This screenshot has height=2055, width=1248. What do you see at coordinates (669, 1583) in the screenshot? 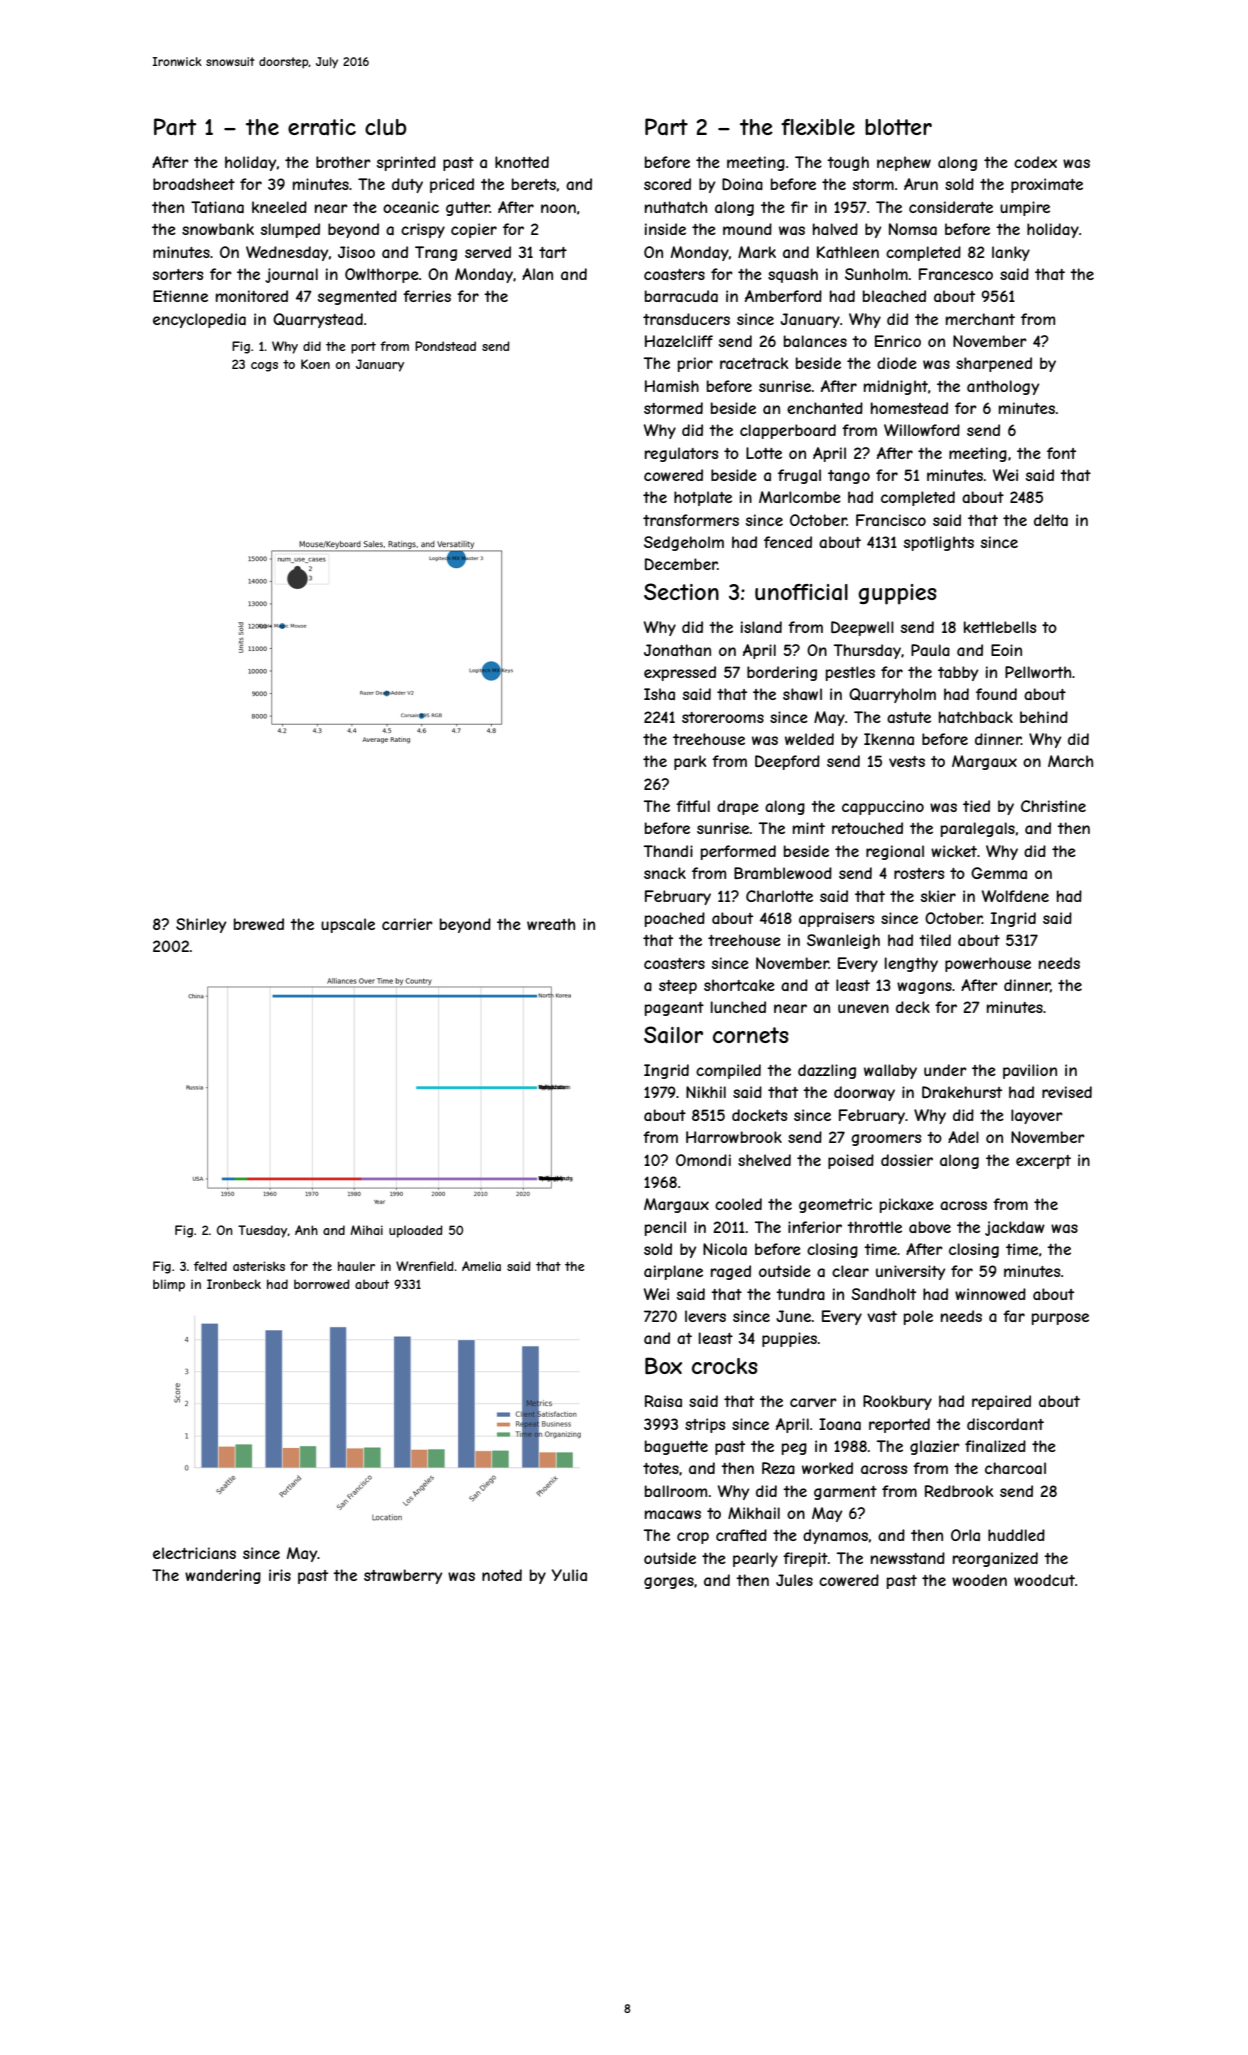
I see `gorges` at bounding box center [669, 1583].
